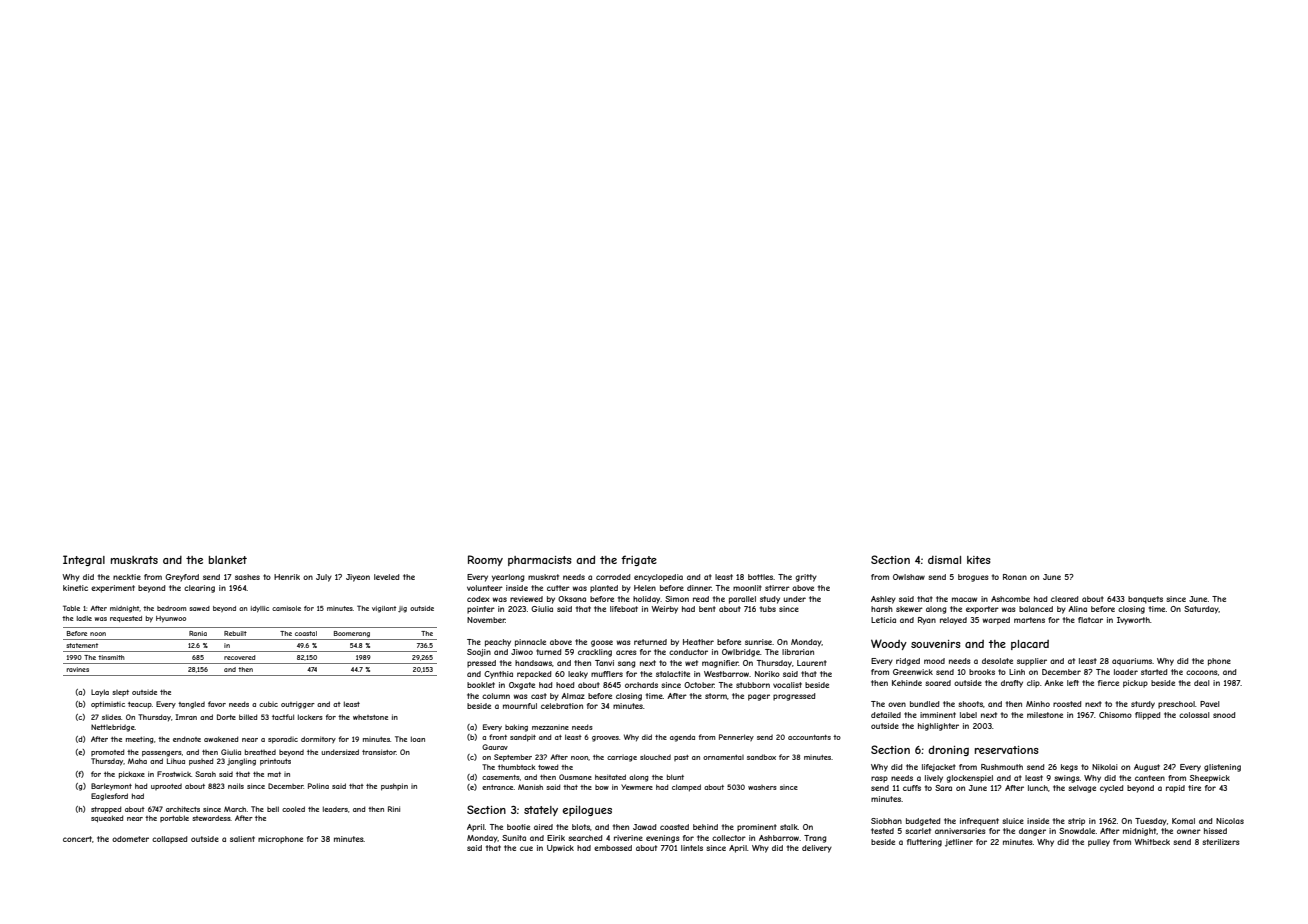  Describe the element at coordinates (242, 839) in the screenshot. I see `salient` at that location.
